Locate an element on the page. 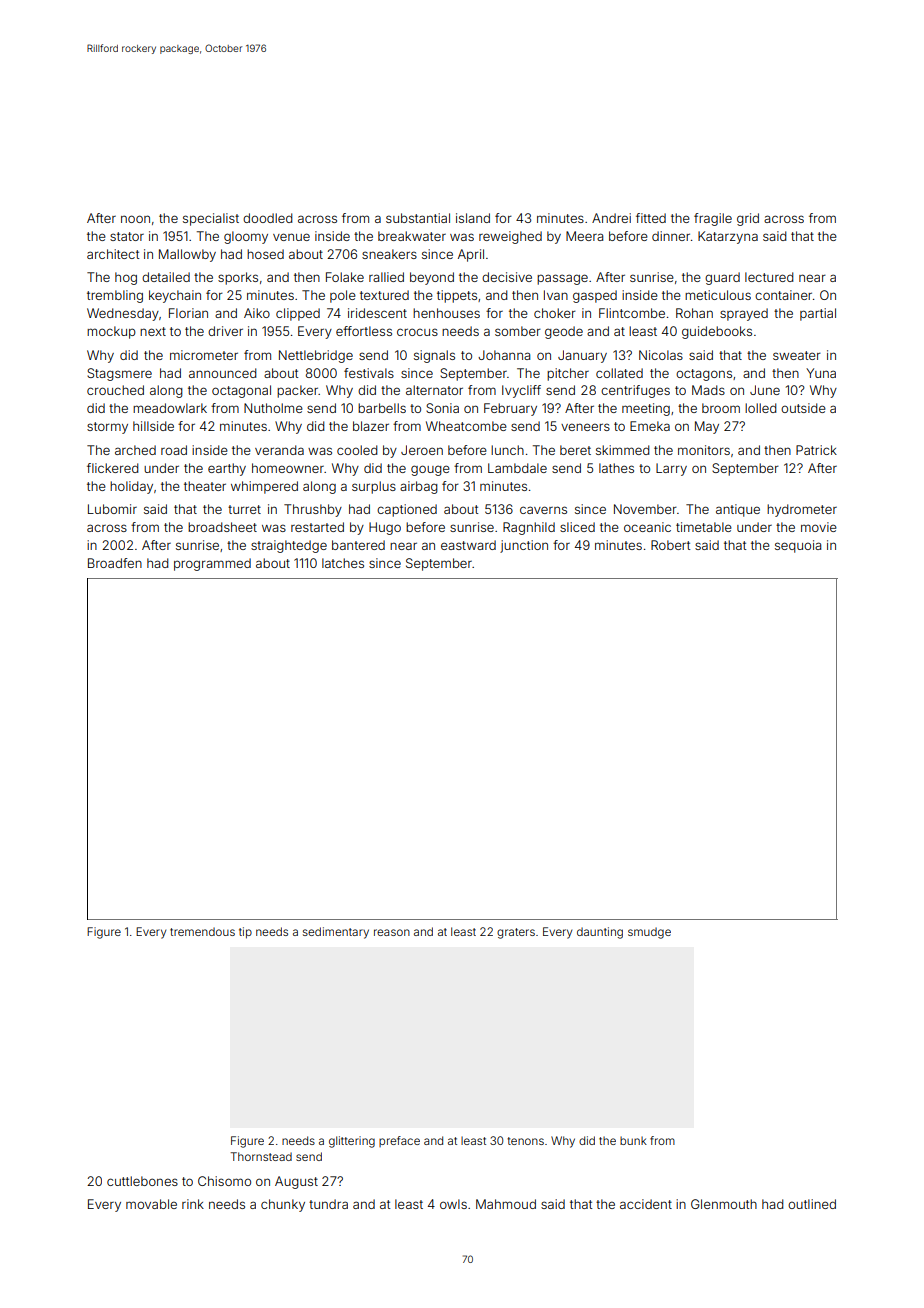  eastward is located at coordinates (468, 545).
